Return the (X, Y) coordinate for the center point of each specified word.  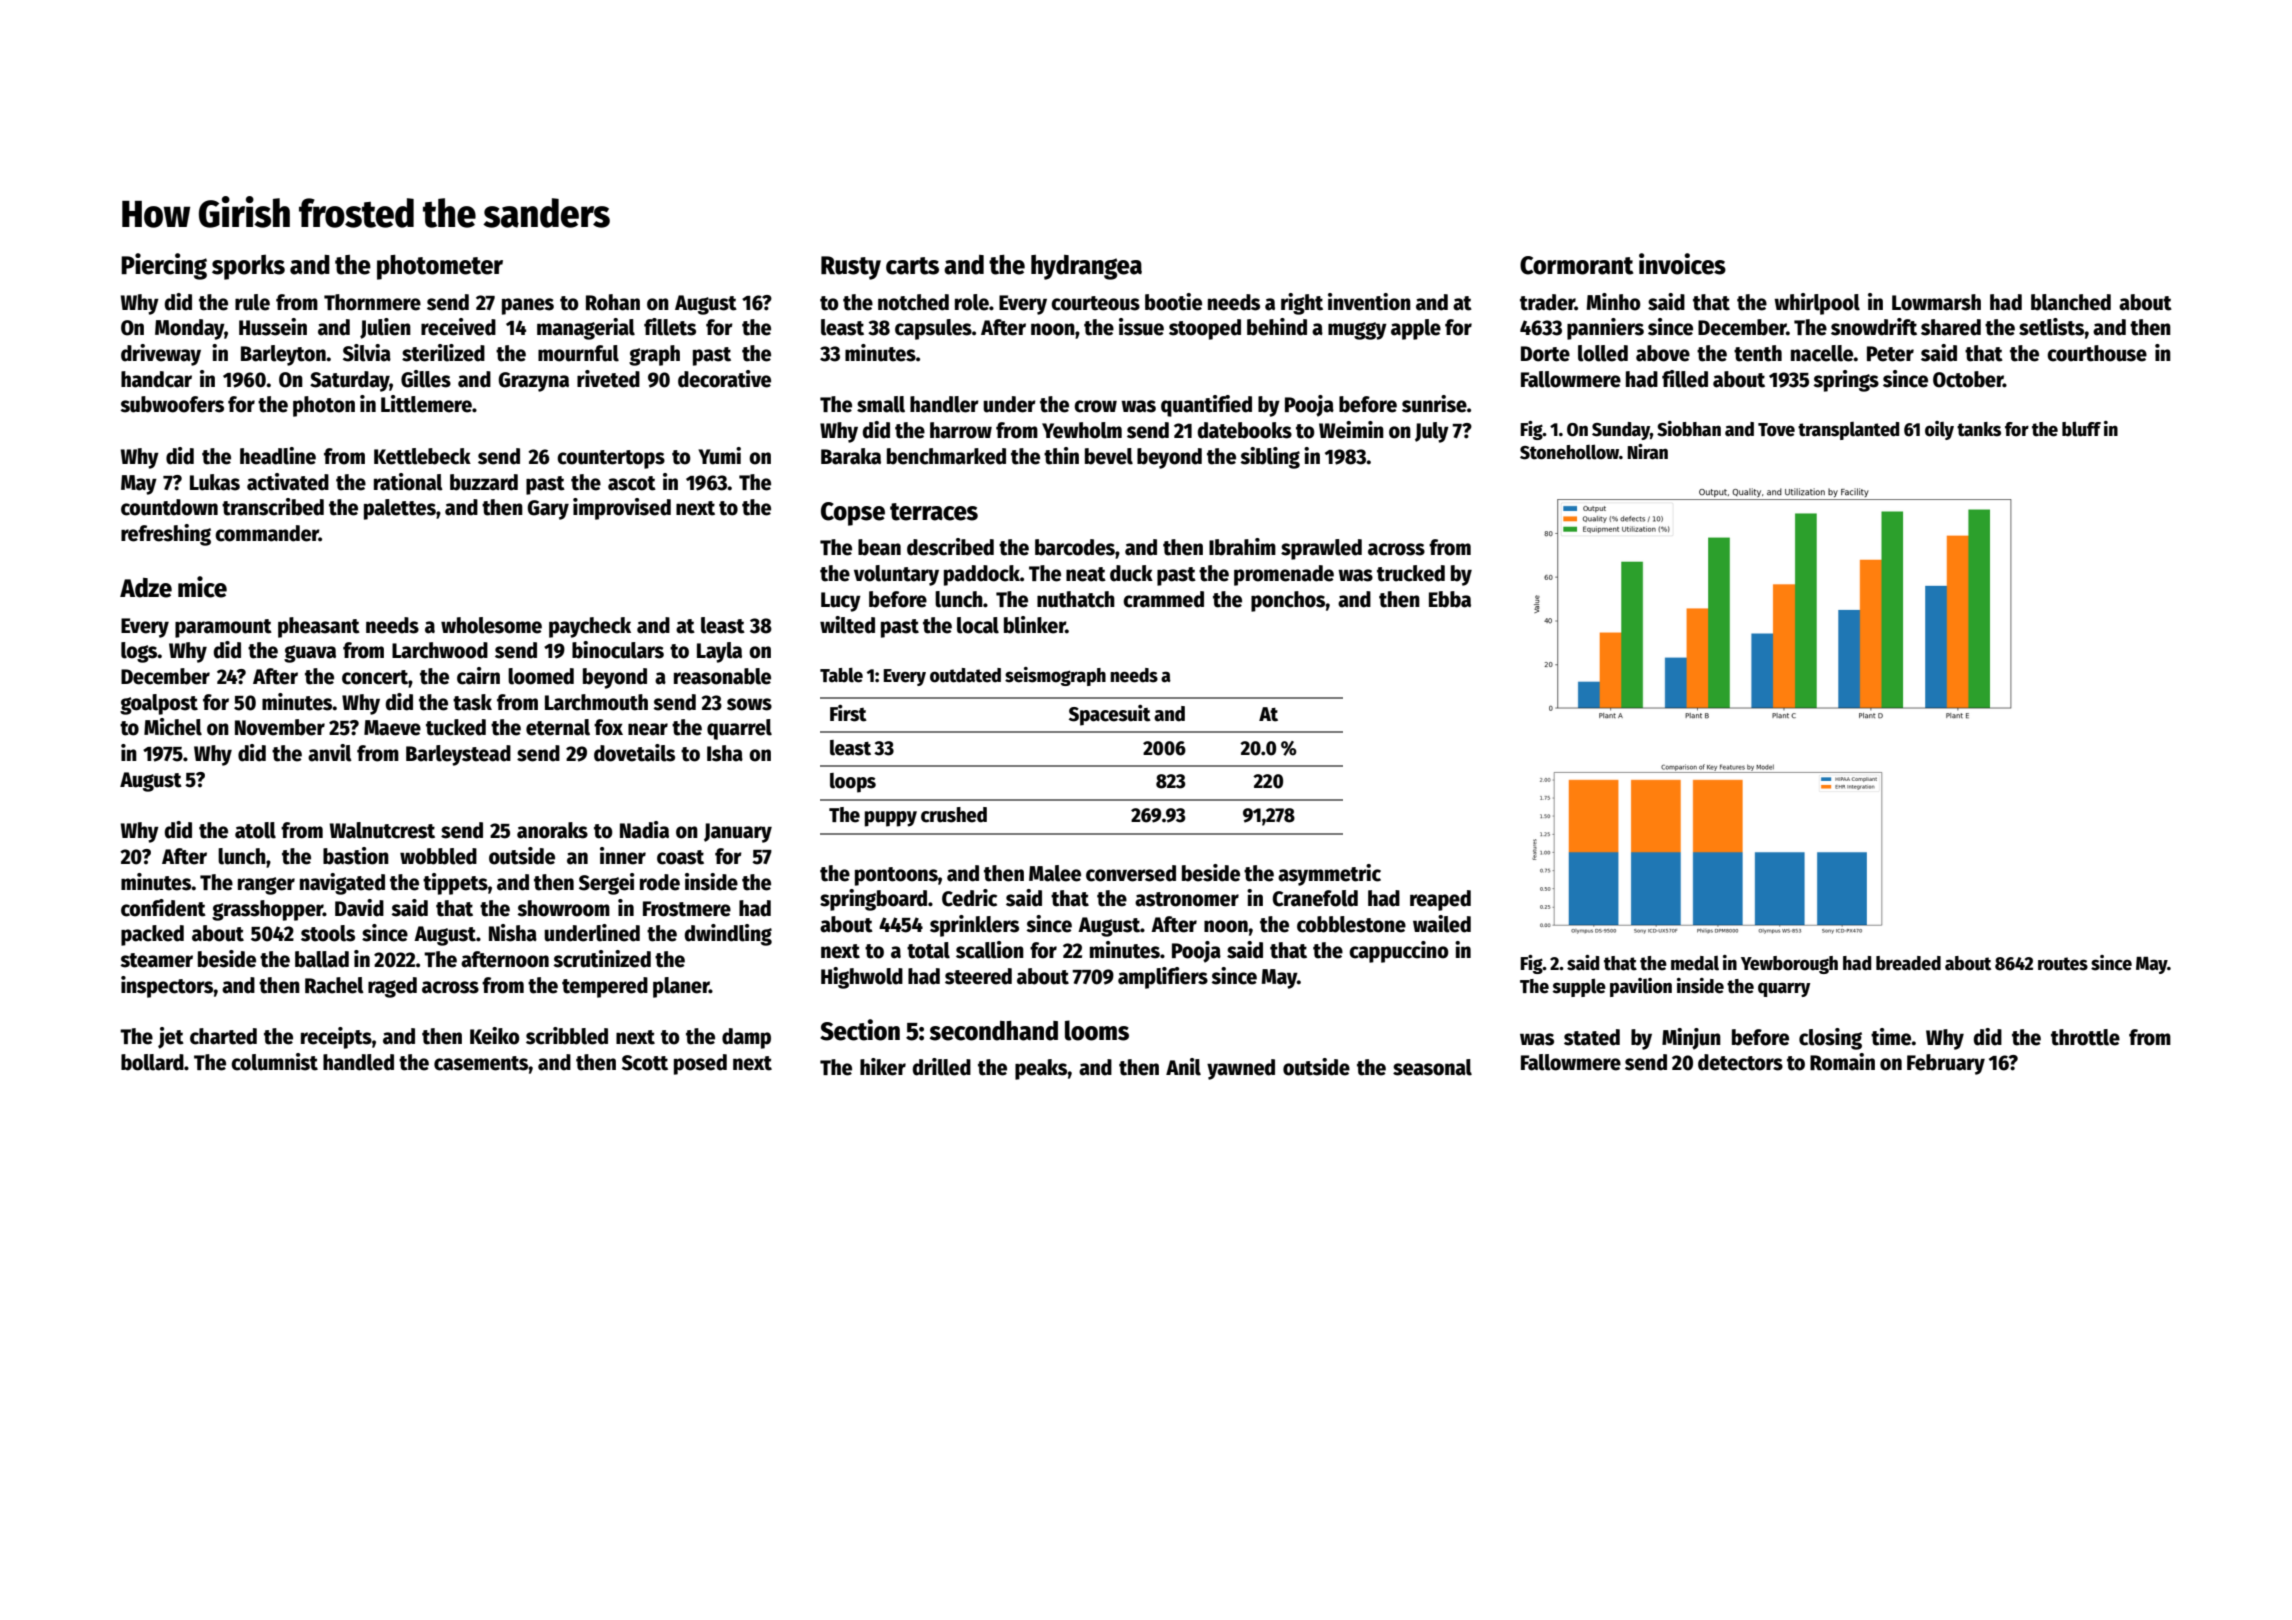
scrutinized (602, 959)
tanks (1979, 429)
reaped (1440, 900)
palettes (400, 509)
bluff (2081, 429)
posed (700, 1064)
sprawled (1321, 549)
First (848, 713)
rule (252, 302)
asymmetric (1329, 875)
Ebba (1450, 599)
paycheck (590, 627)
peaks (1041, 1069)
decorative (724, 379)
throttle (2085, 1037)
